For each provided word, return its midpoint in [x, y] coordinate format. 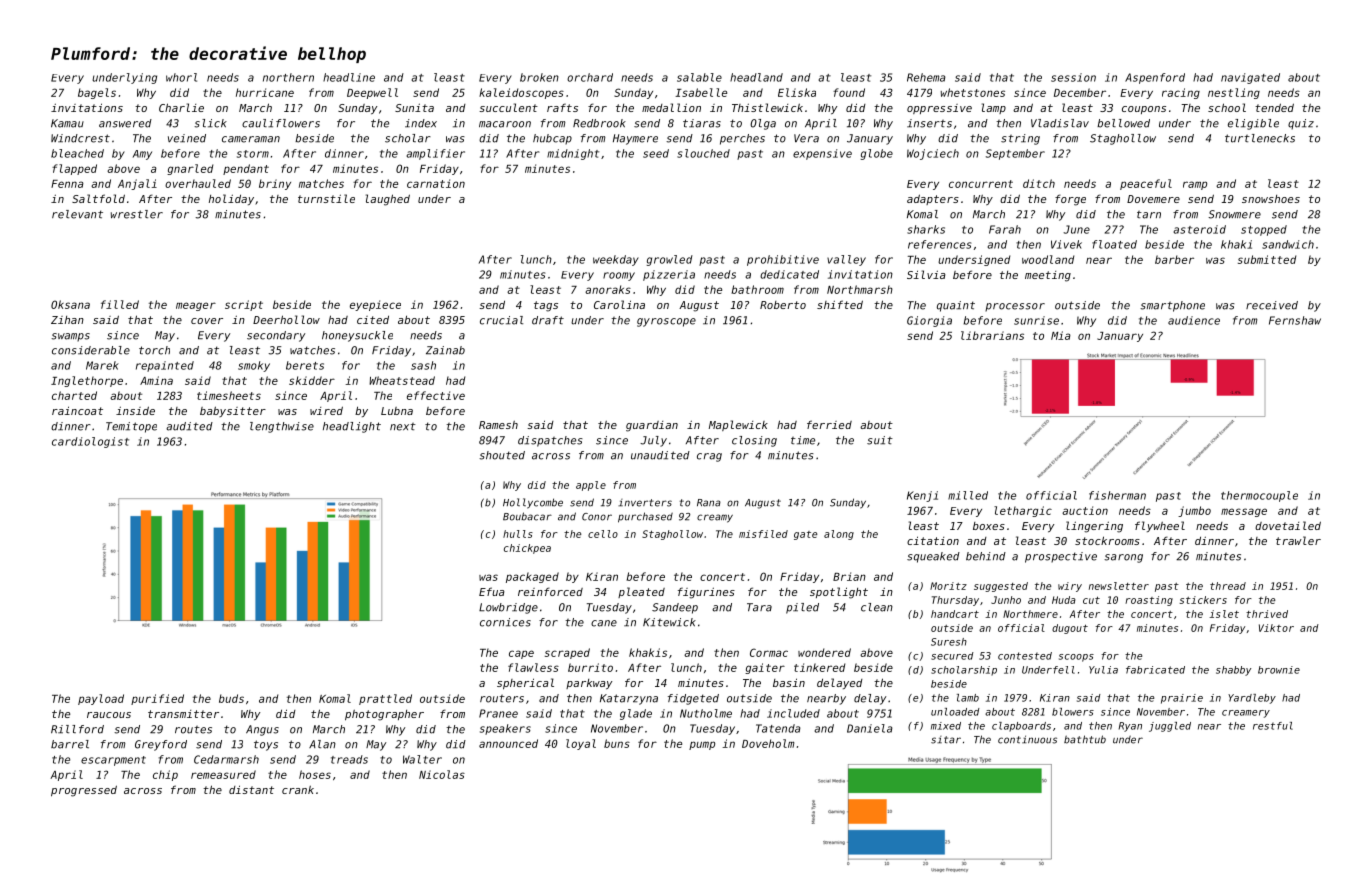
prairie [1182, 699]
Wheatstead [402, 380]
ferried [829, 424]
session [1073, 77]
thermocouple [1259, 496]
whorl [181, 77]
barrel [70, 744]
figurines [706, 593]
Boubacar [527, 516]
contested [1025, 656]
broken [539, 77]
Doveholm [768, 743]
